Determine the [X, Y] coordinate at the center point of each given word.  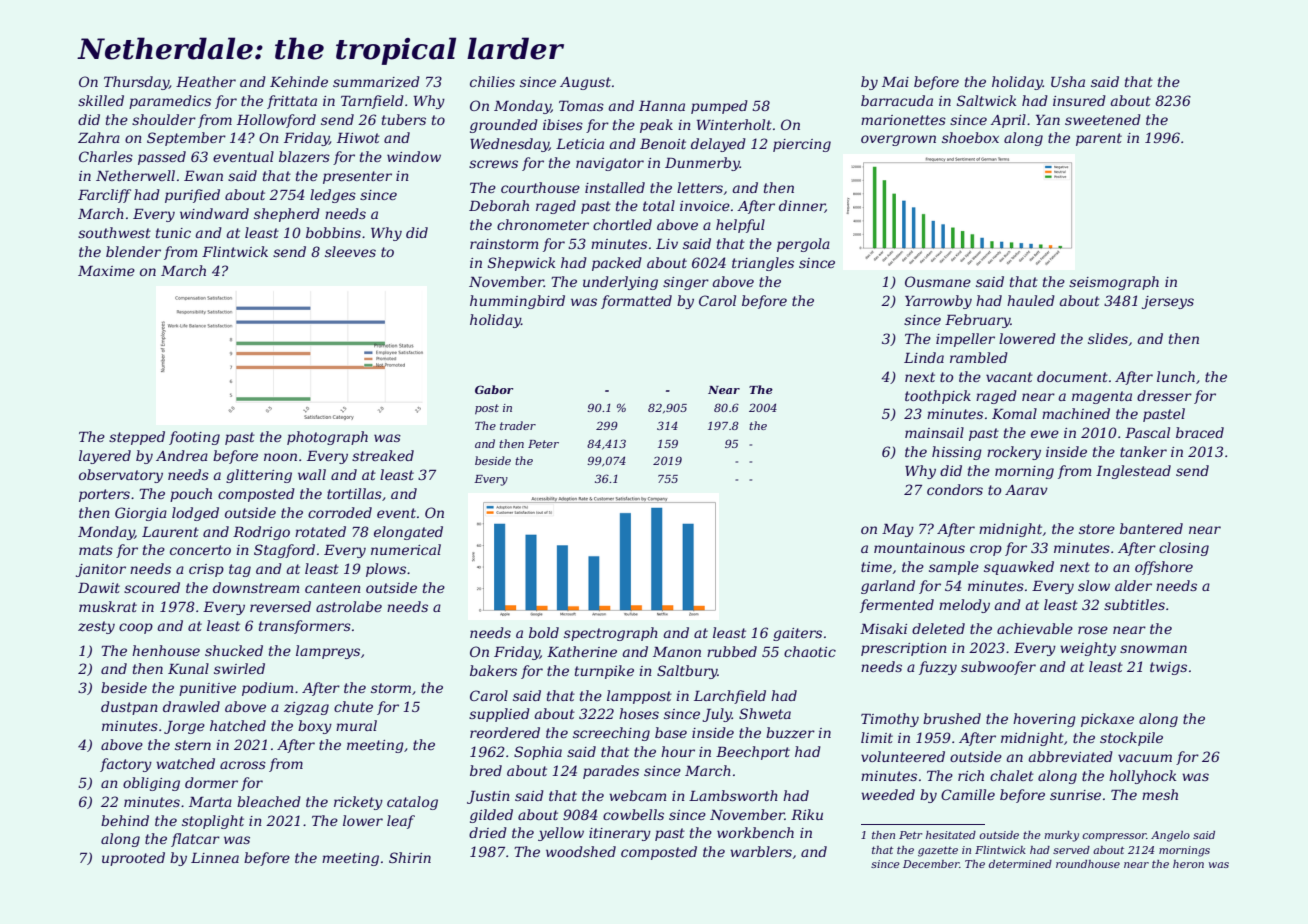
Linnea [215, 858]
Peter [543, 444]
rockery [1014, 453]
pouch [191, 495]
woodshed [581, 851]
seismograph [1114, 283]
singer [686, 283]
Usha [1068, 81]
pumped [719, 107]
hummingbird [517, 302]
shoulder [164, 119]
